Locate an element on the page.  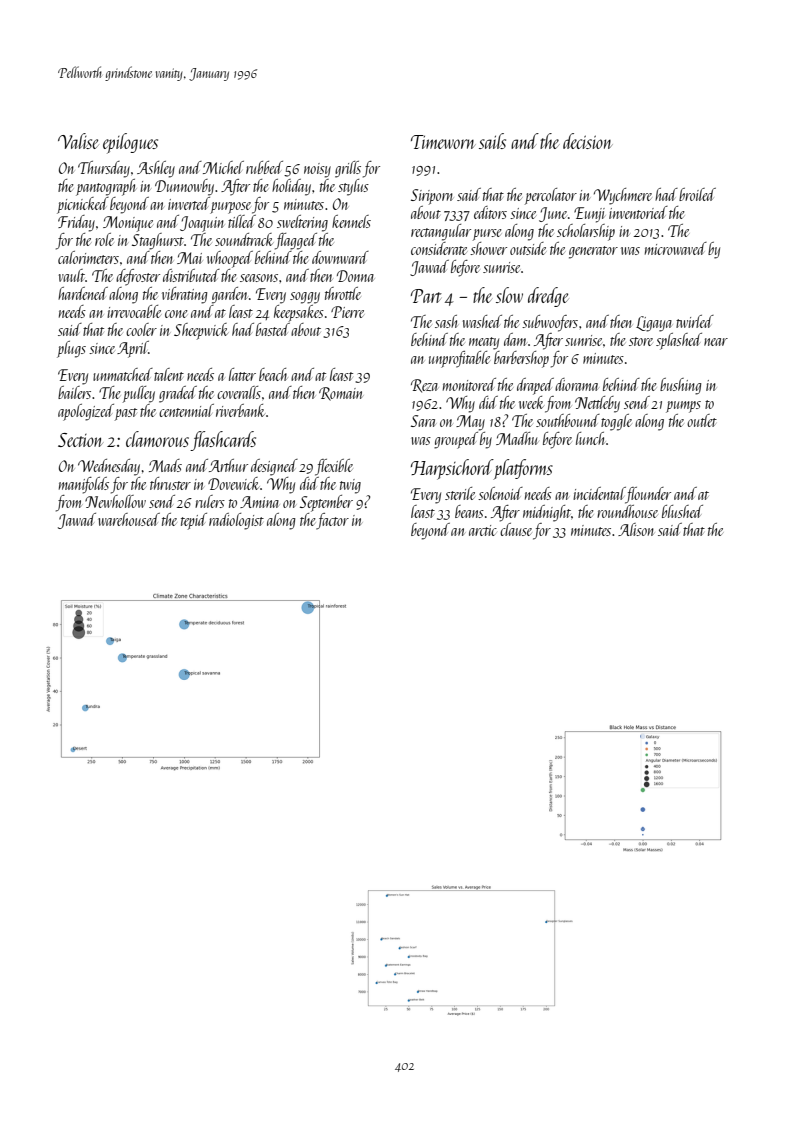
unprofitable is located at coordinates (459, 359).
